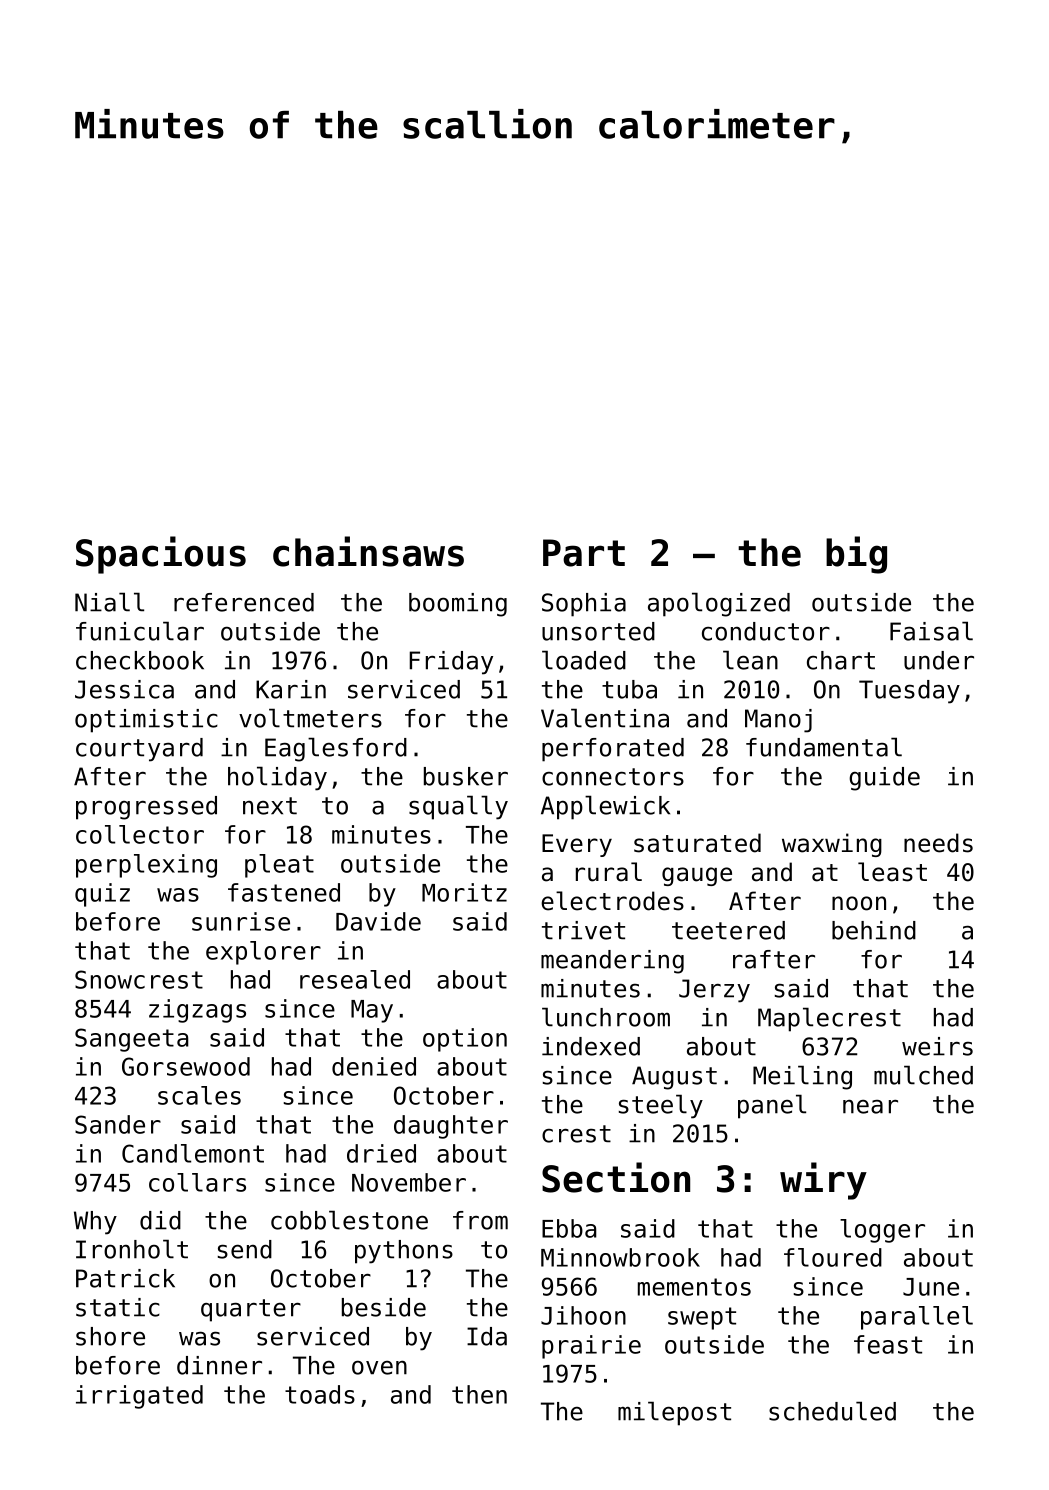 The height and width of the image is (1490, 1049). I want to click on Part, so click(584, 553).
